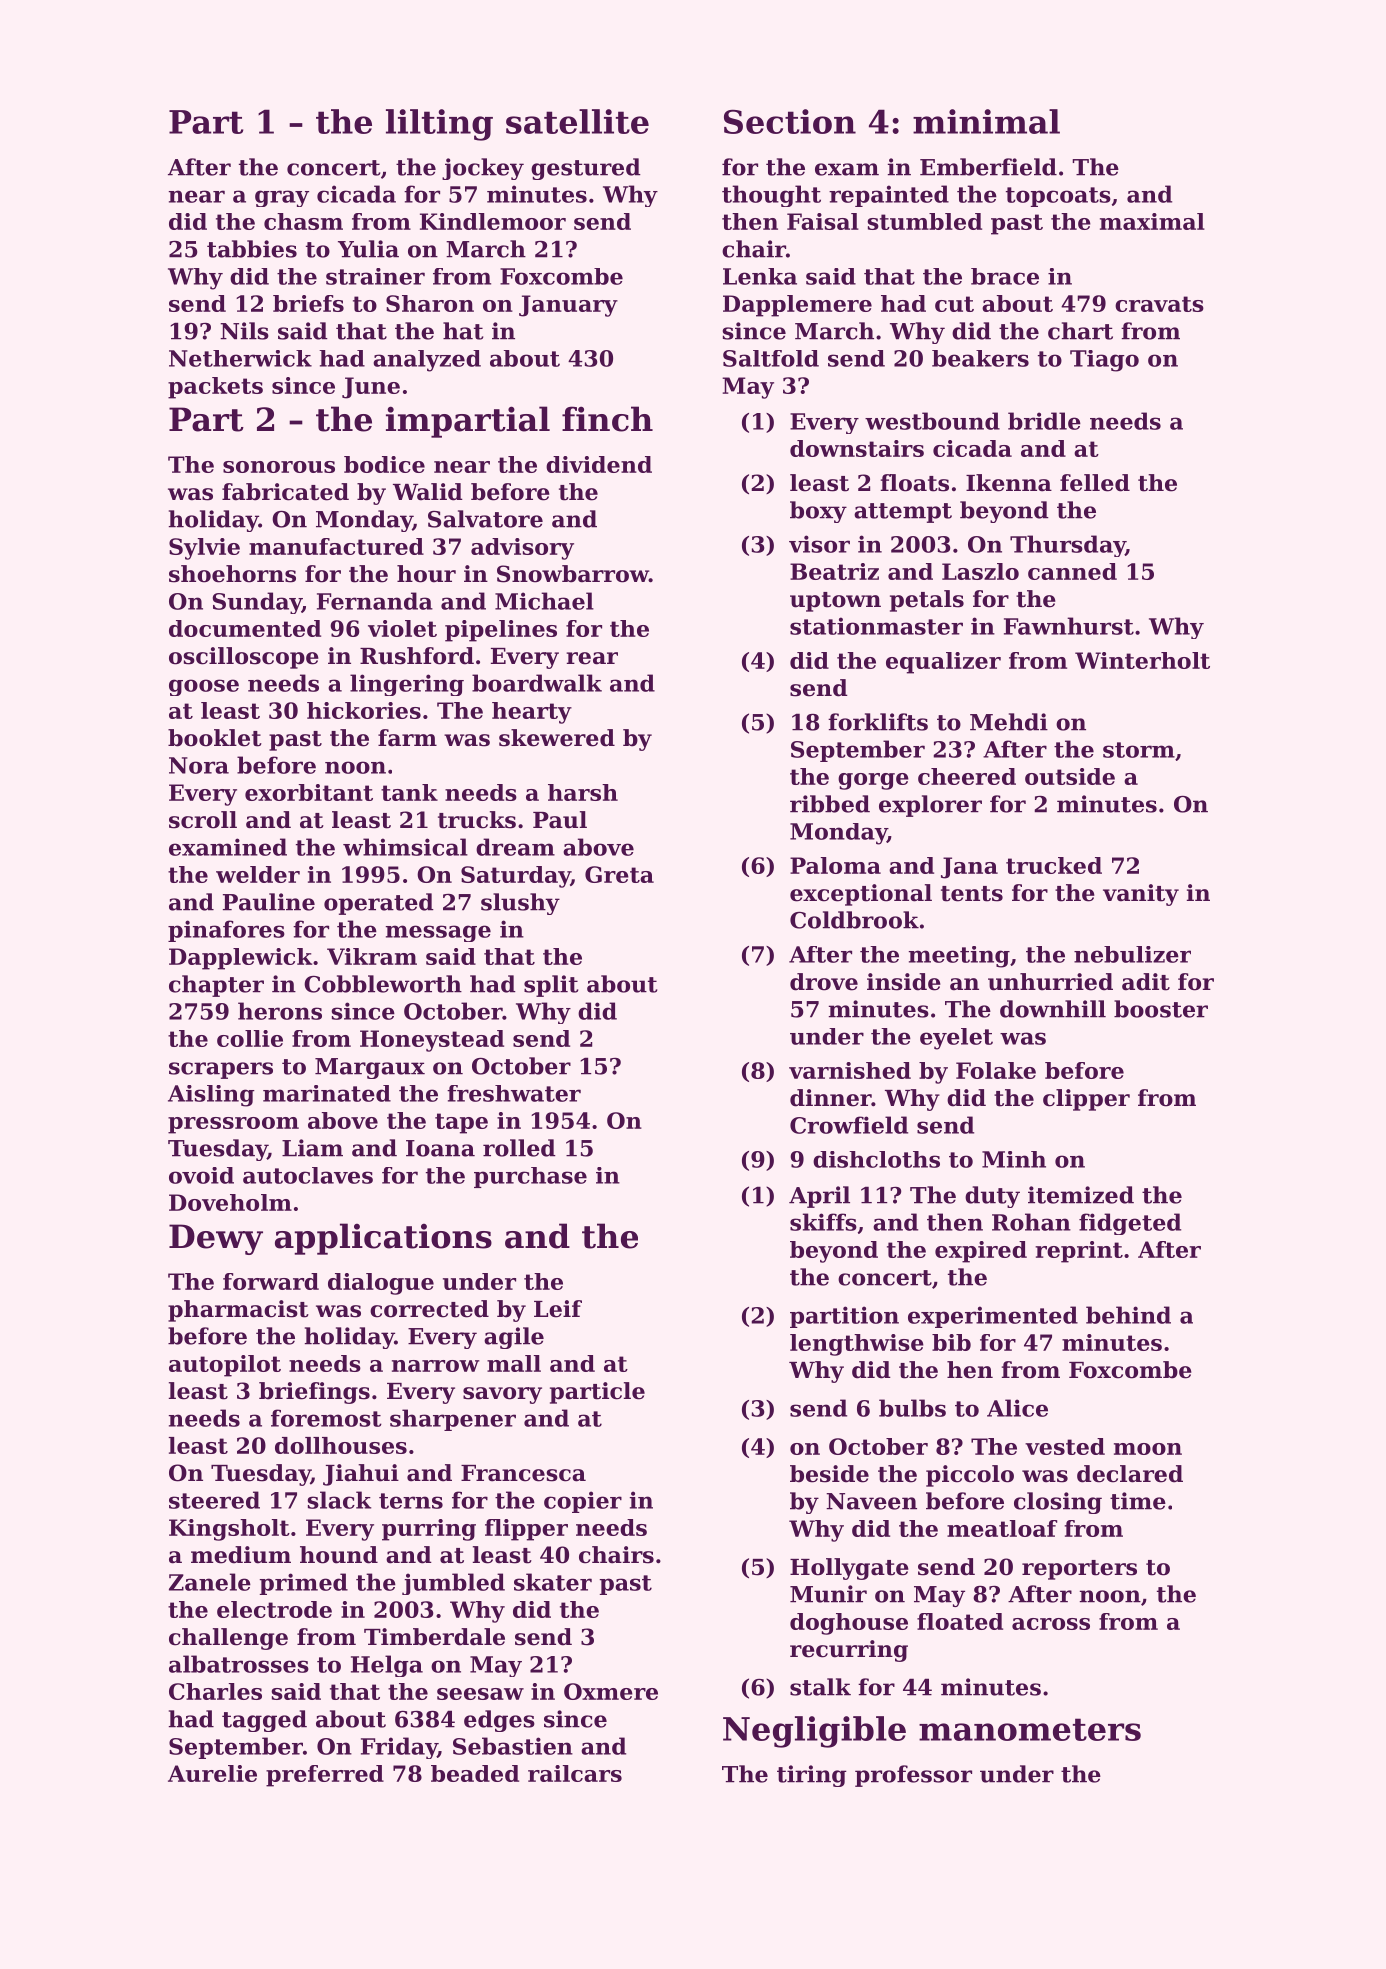 This document has width=1386, height=1969. Describe the element at coordinates (980, 358) in the document. I see `beakers` at that location.
